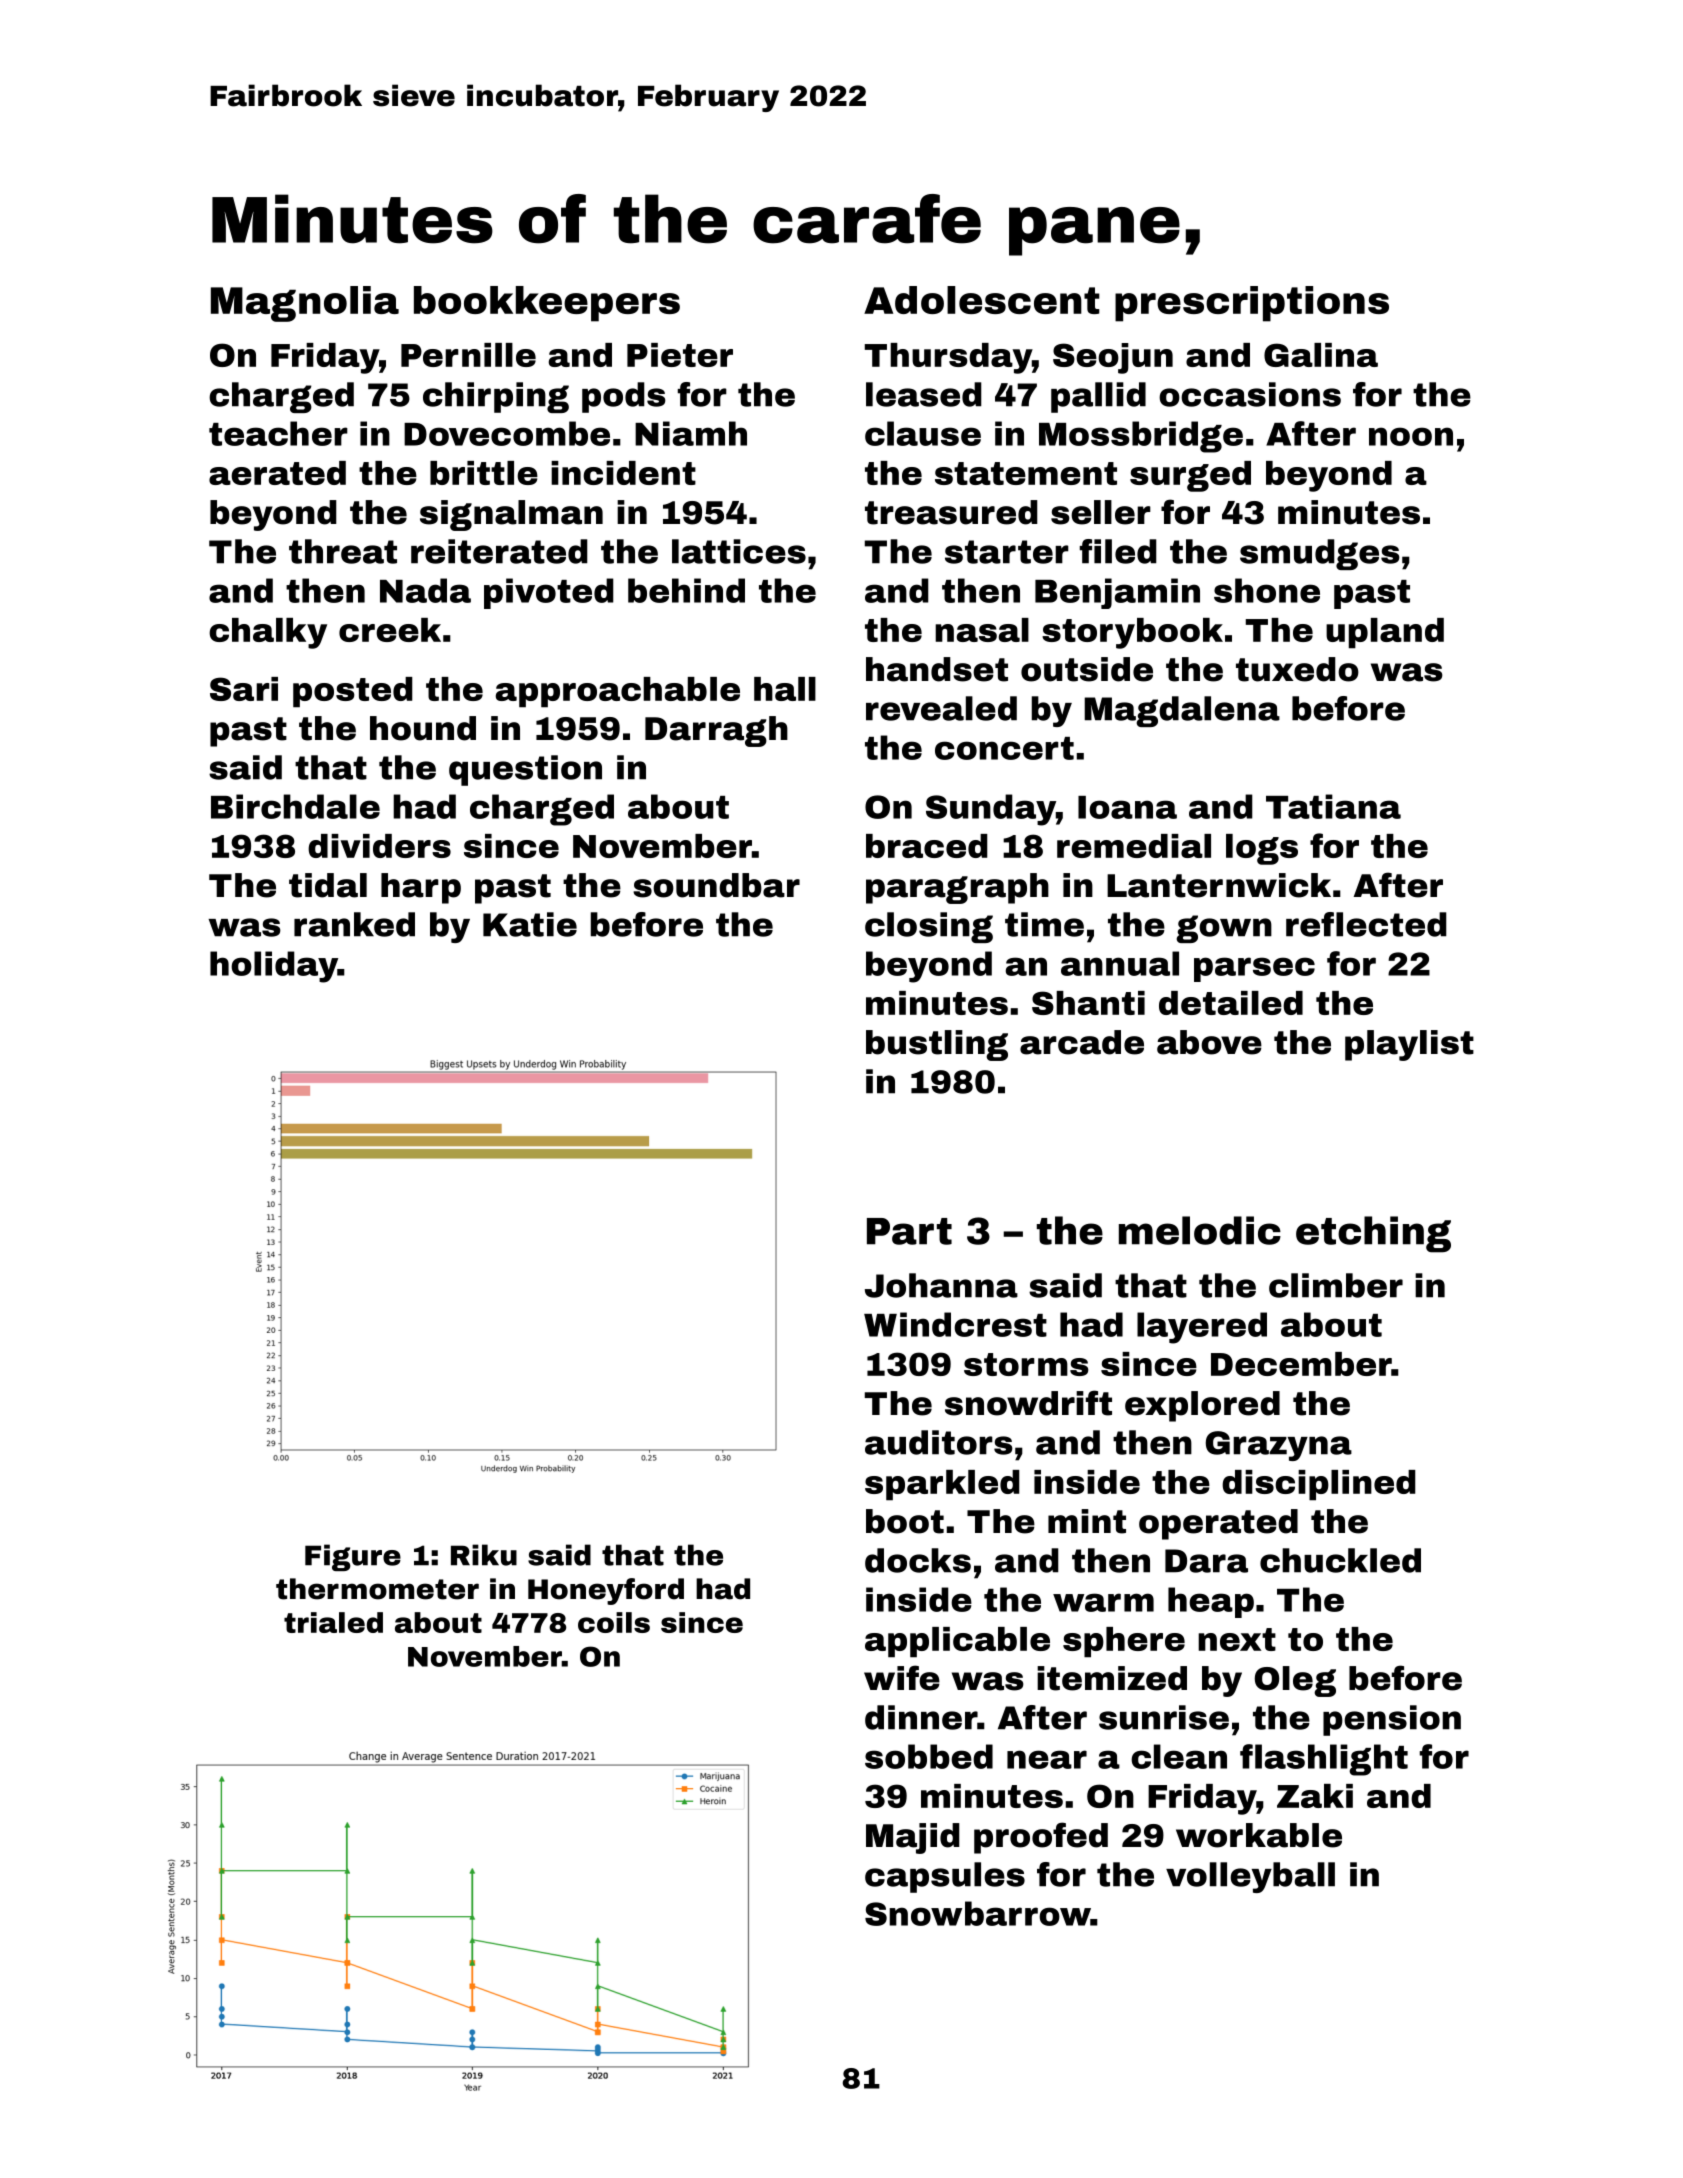 The height and width of the document is (2178, 1683). I want to click on Windcrest, so click(955, 1324).
